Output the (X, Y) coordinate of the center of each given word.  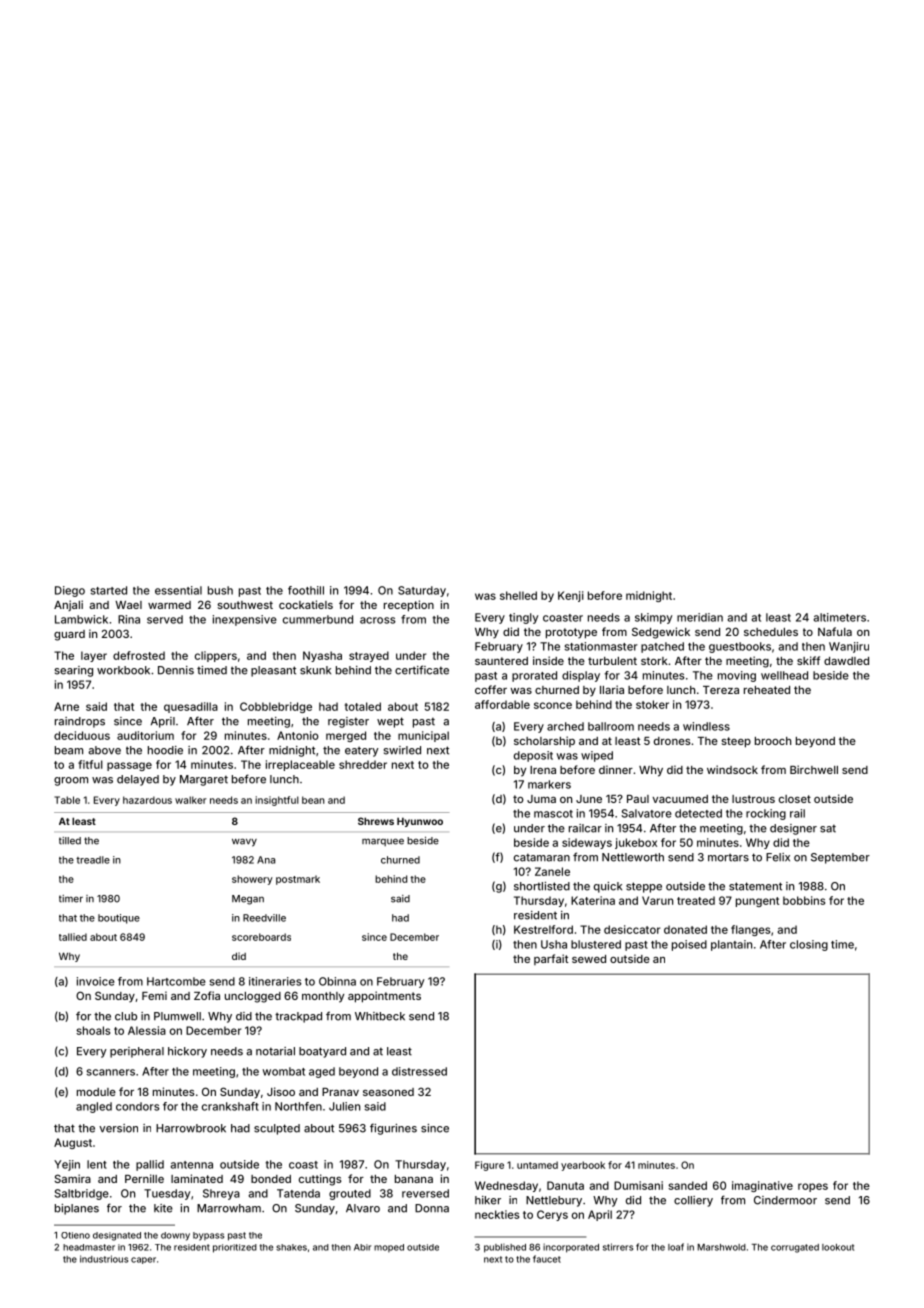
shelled (518, 595)
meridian (700, 617)
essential (178, 590)
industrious (104, 1259)
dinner (616, 769)
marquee (383, 842)
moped (389, 1248)
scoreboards (261, 937)
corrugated (795, 1248)
